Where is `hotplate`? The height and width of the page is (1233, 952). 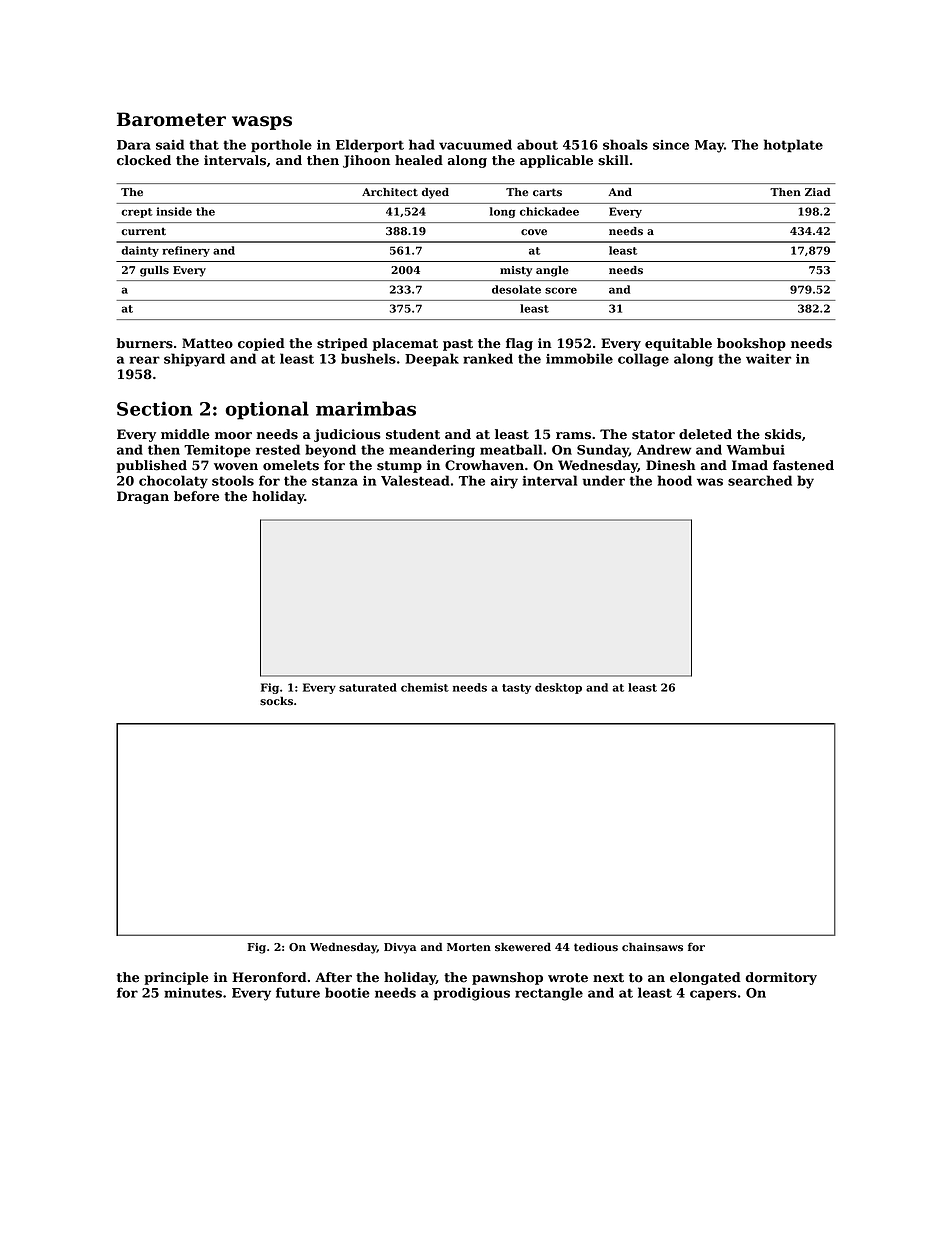 hotplate is located at coordinates (793, 146).
